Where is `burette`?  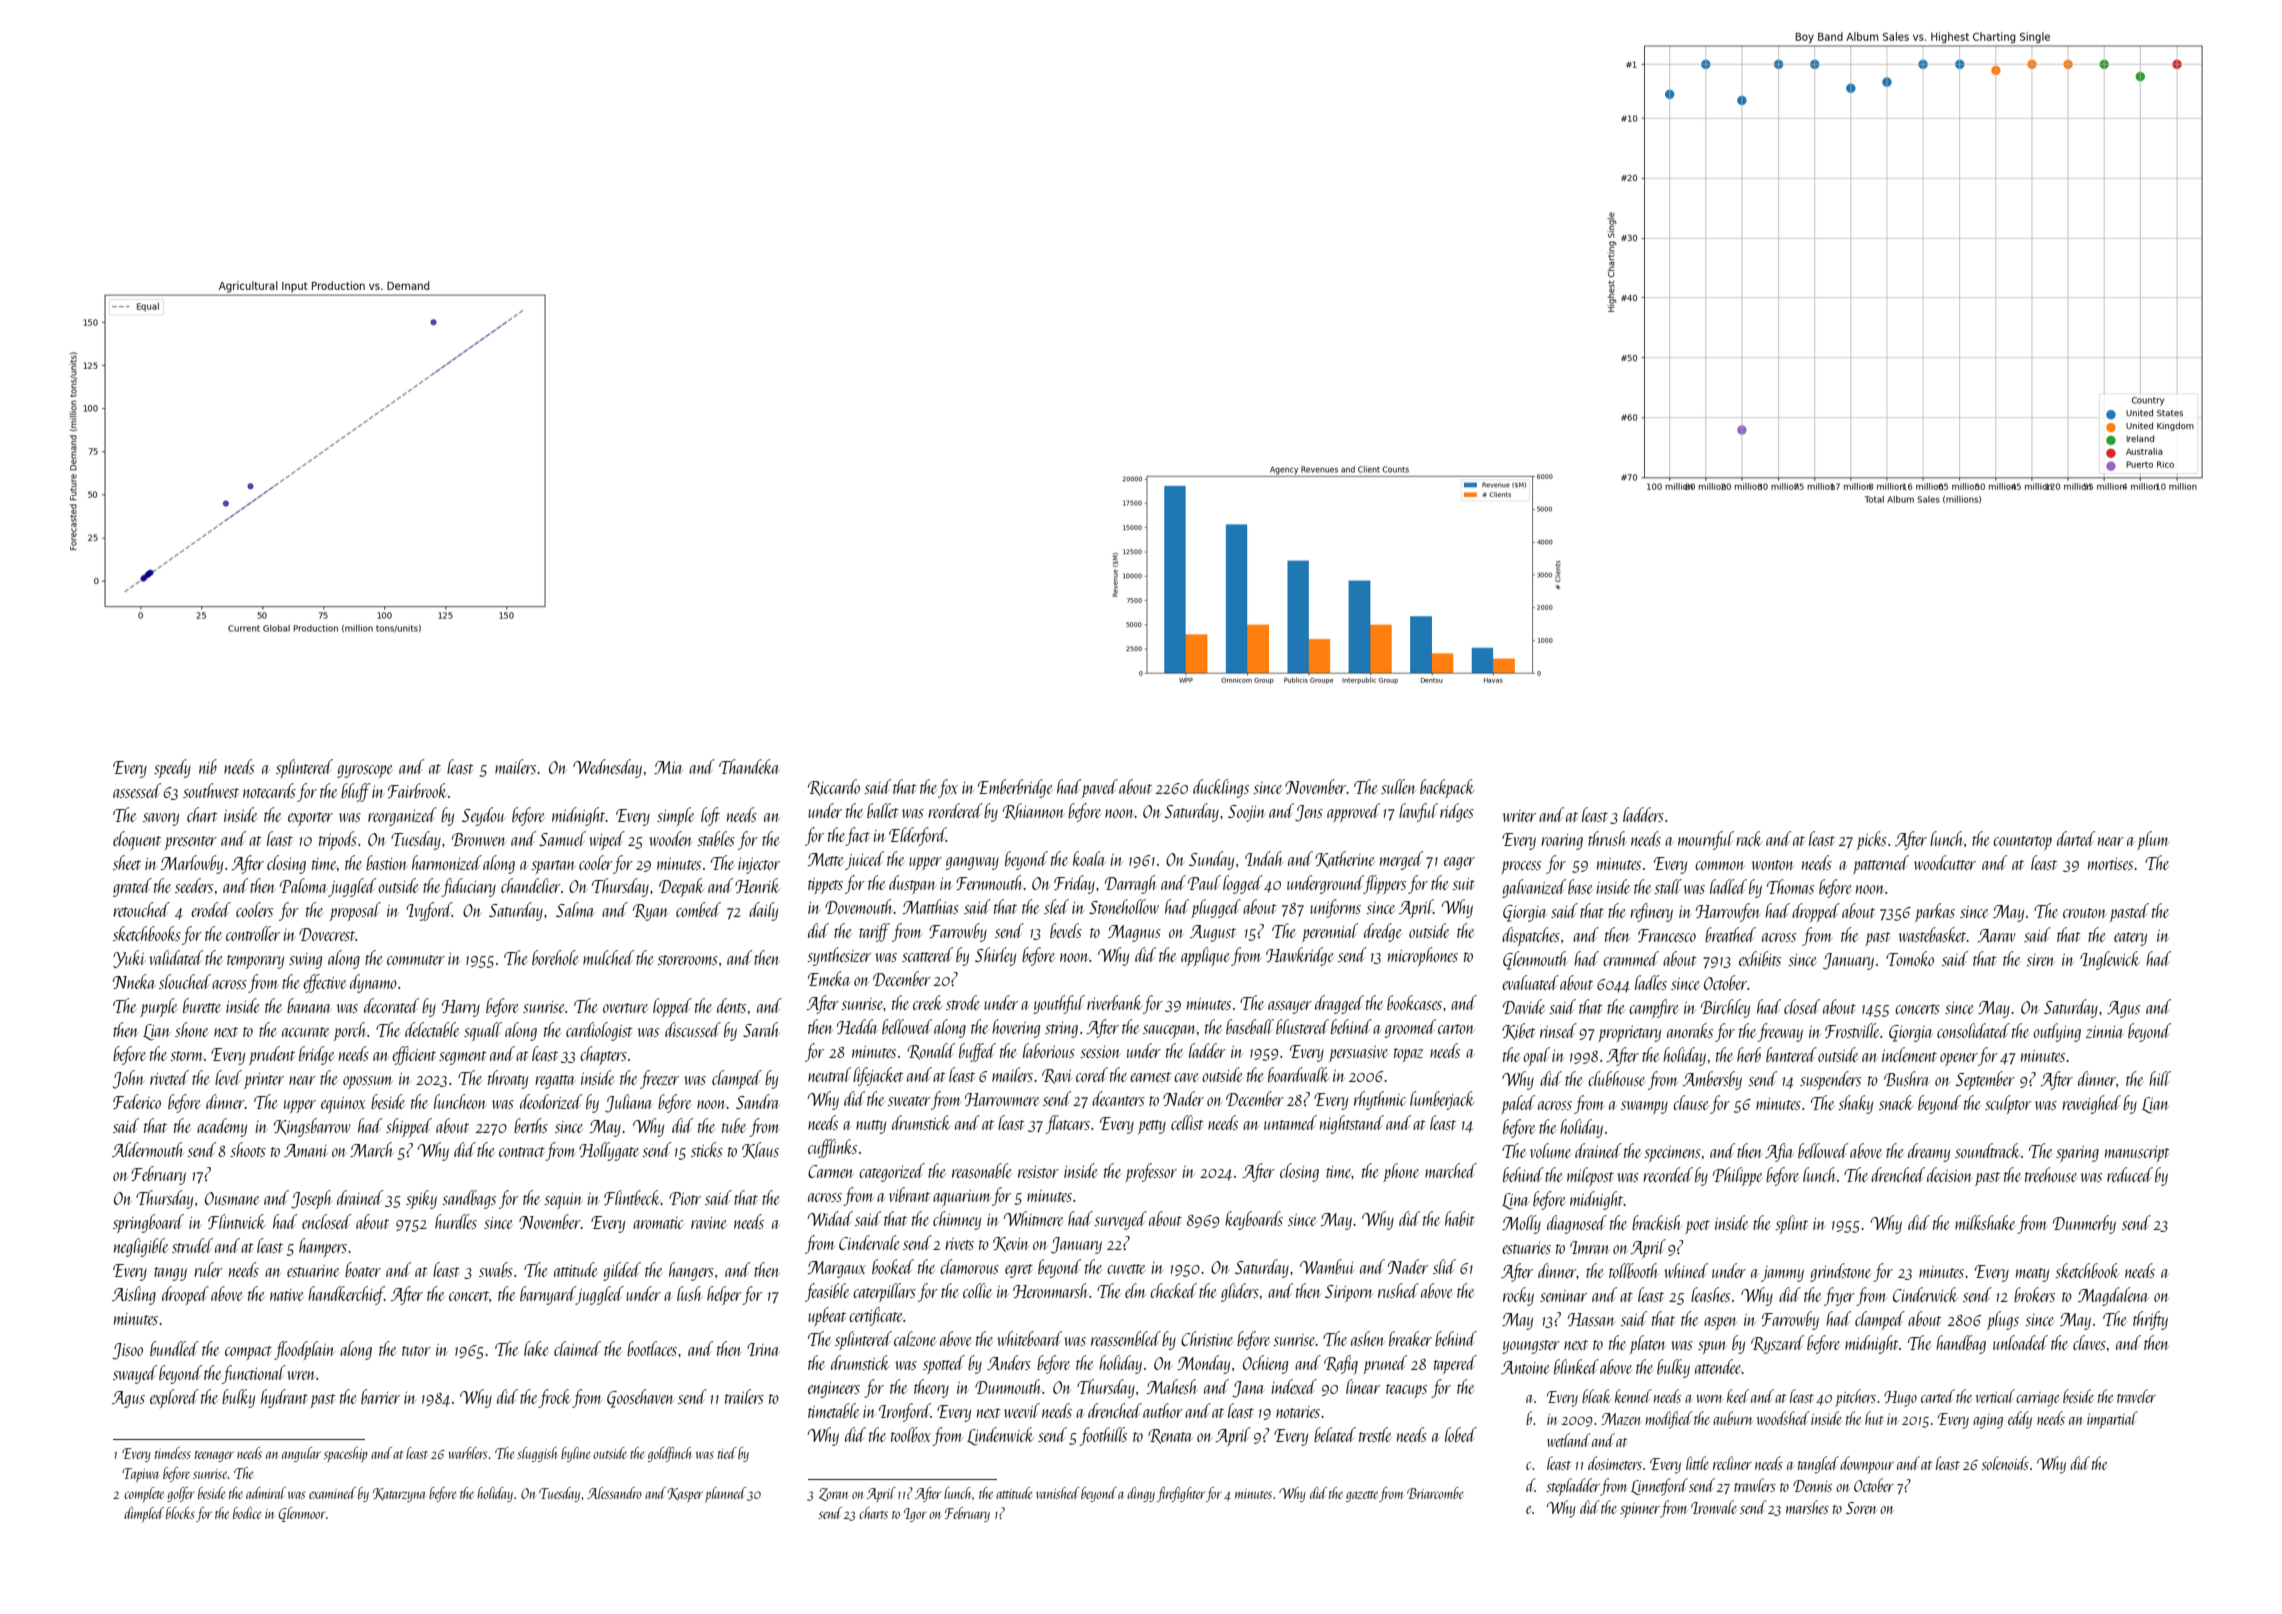 burette is located at coordinates (202, 1005).
